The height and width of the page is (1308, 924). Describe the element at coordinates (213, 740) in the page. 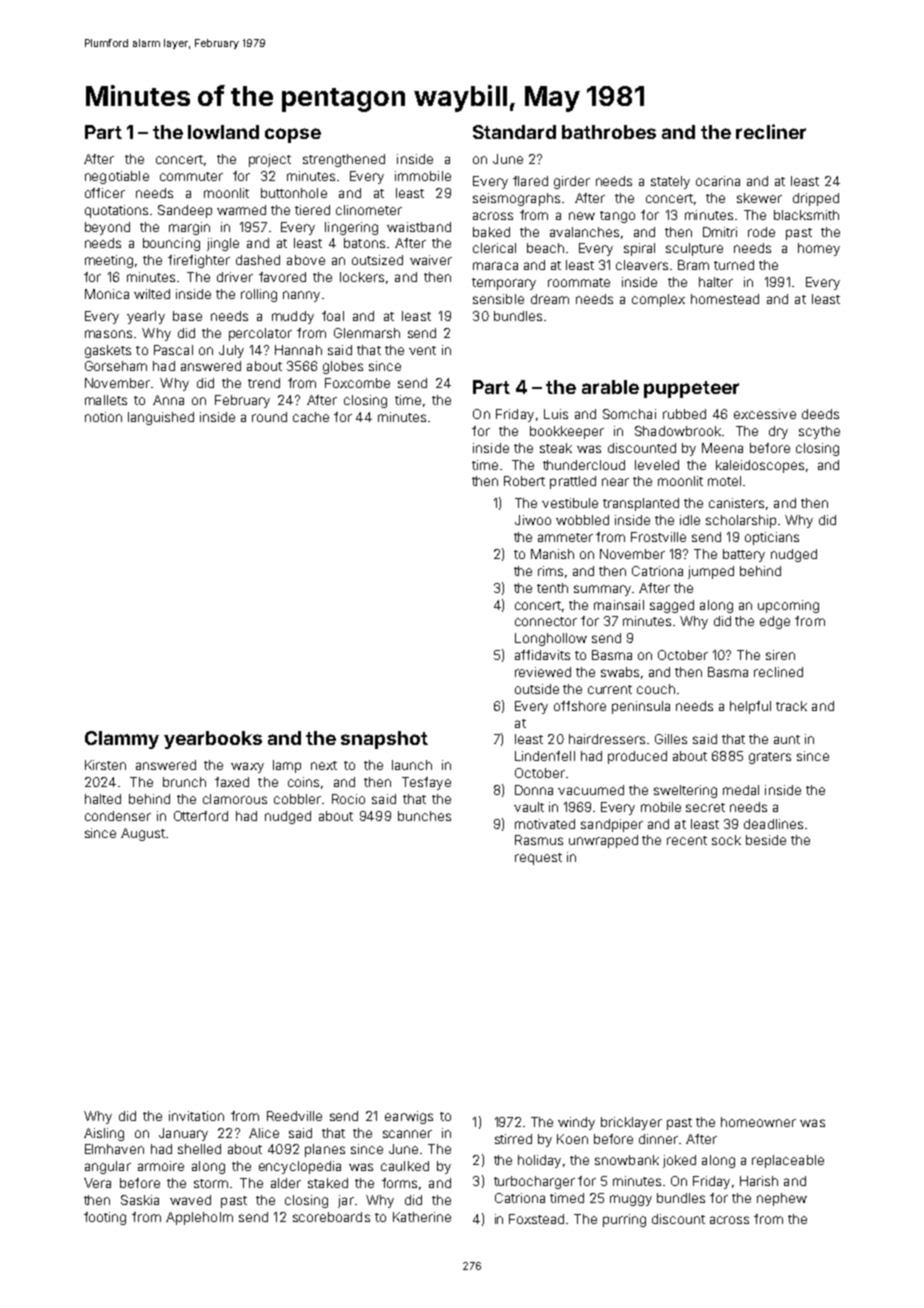

I see `yearbooks` at that location.
